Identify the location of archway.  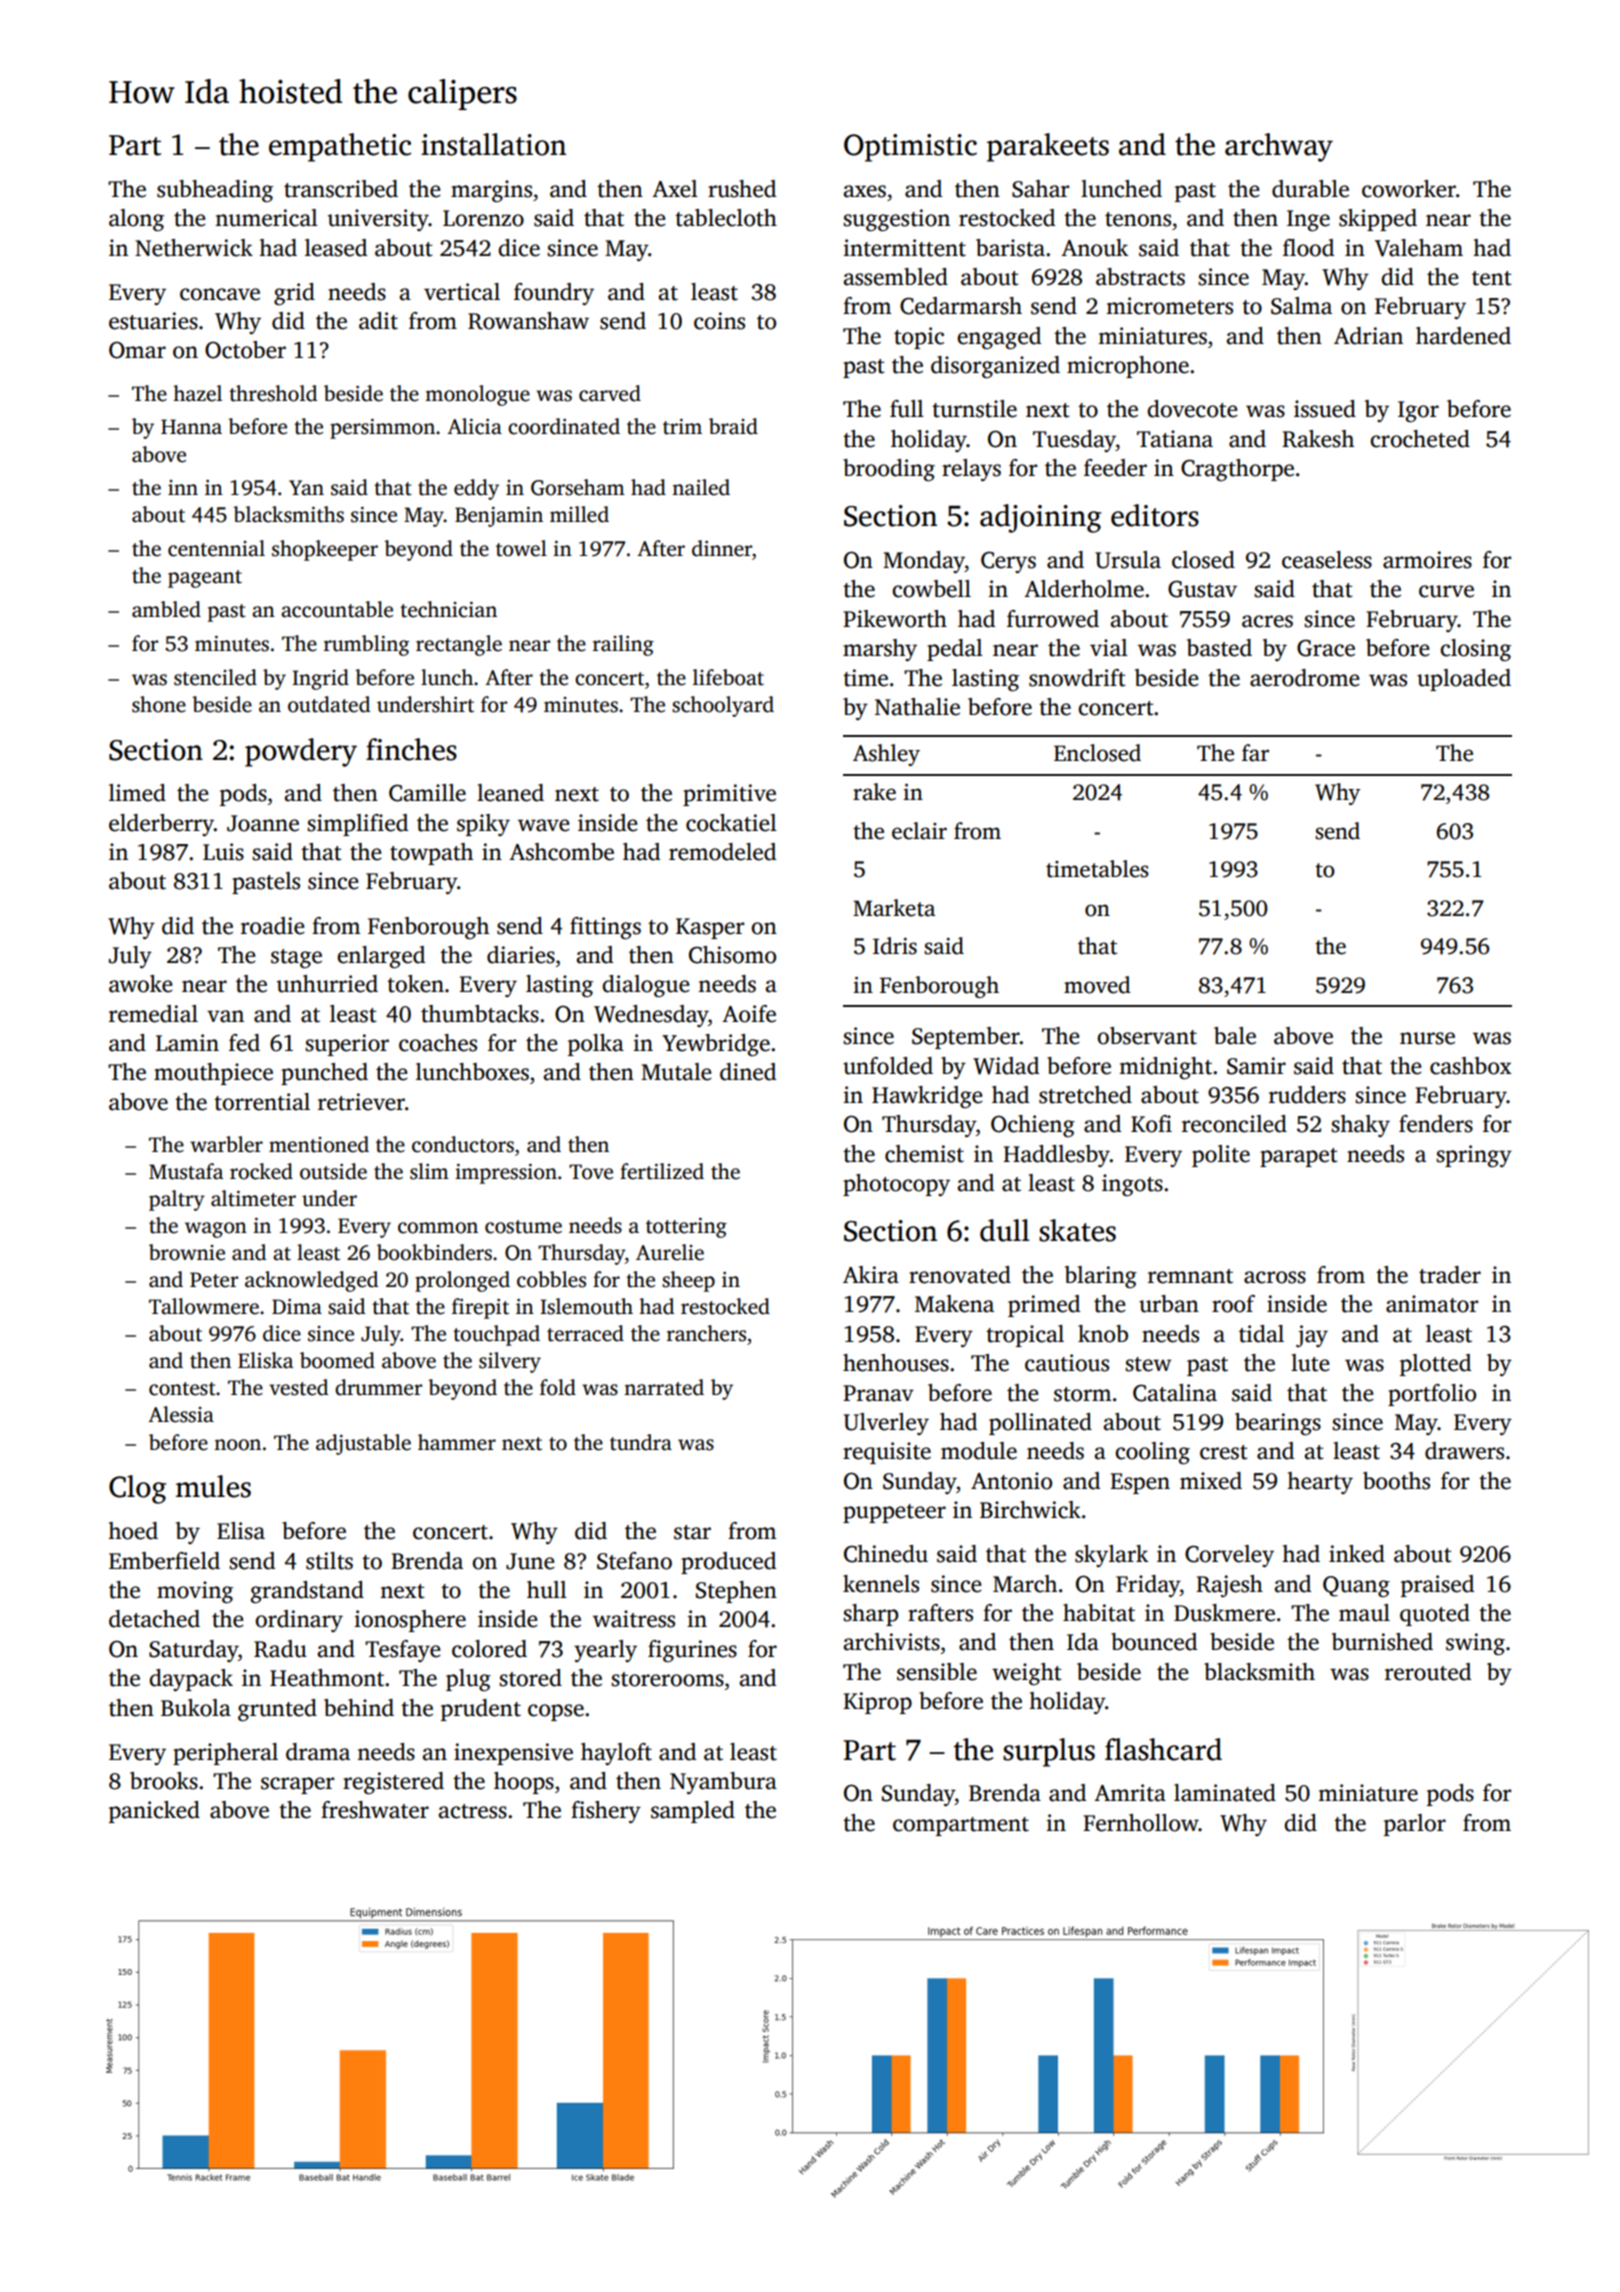
(1279, 147).
